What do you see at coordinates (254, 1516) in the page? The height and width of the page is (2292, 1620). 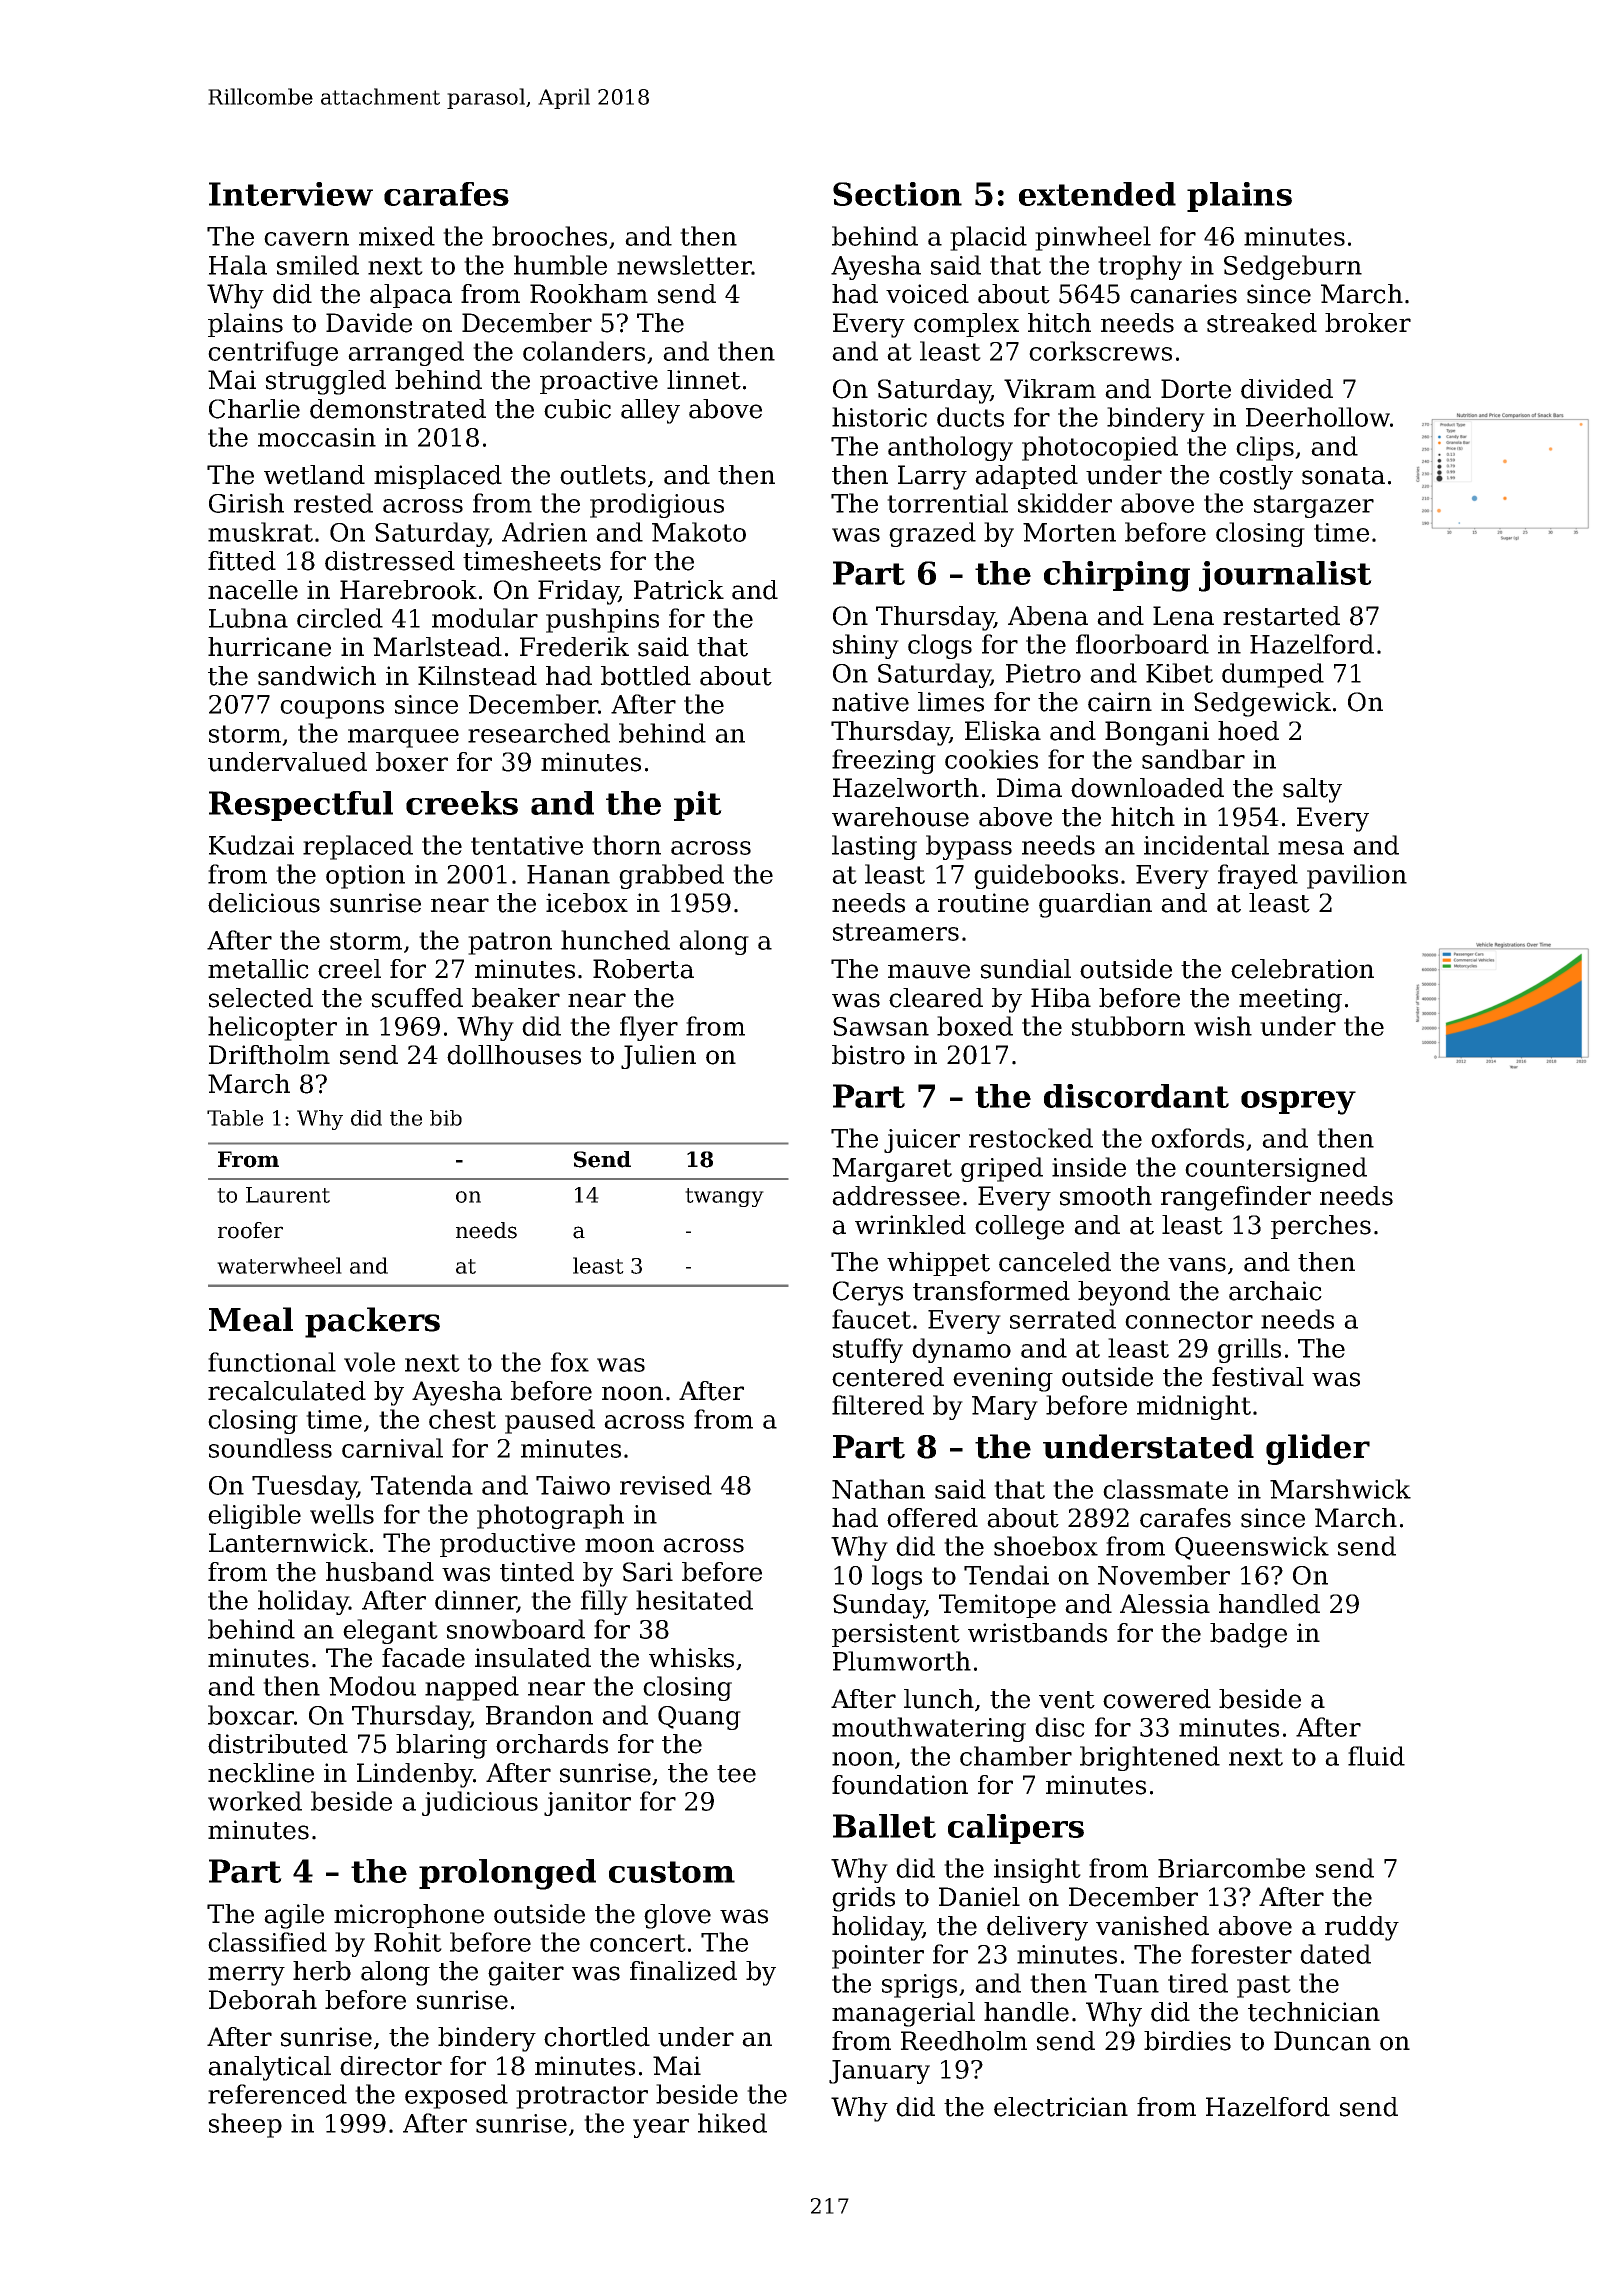 I see `eligible` at bounding box center [254, 1516].
